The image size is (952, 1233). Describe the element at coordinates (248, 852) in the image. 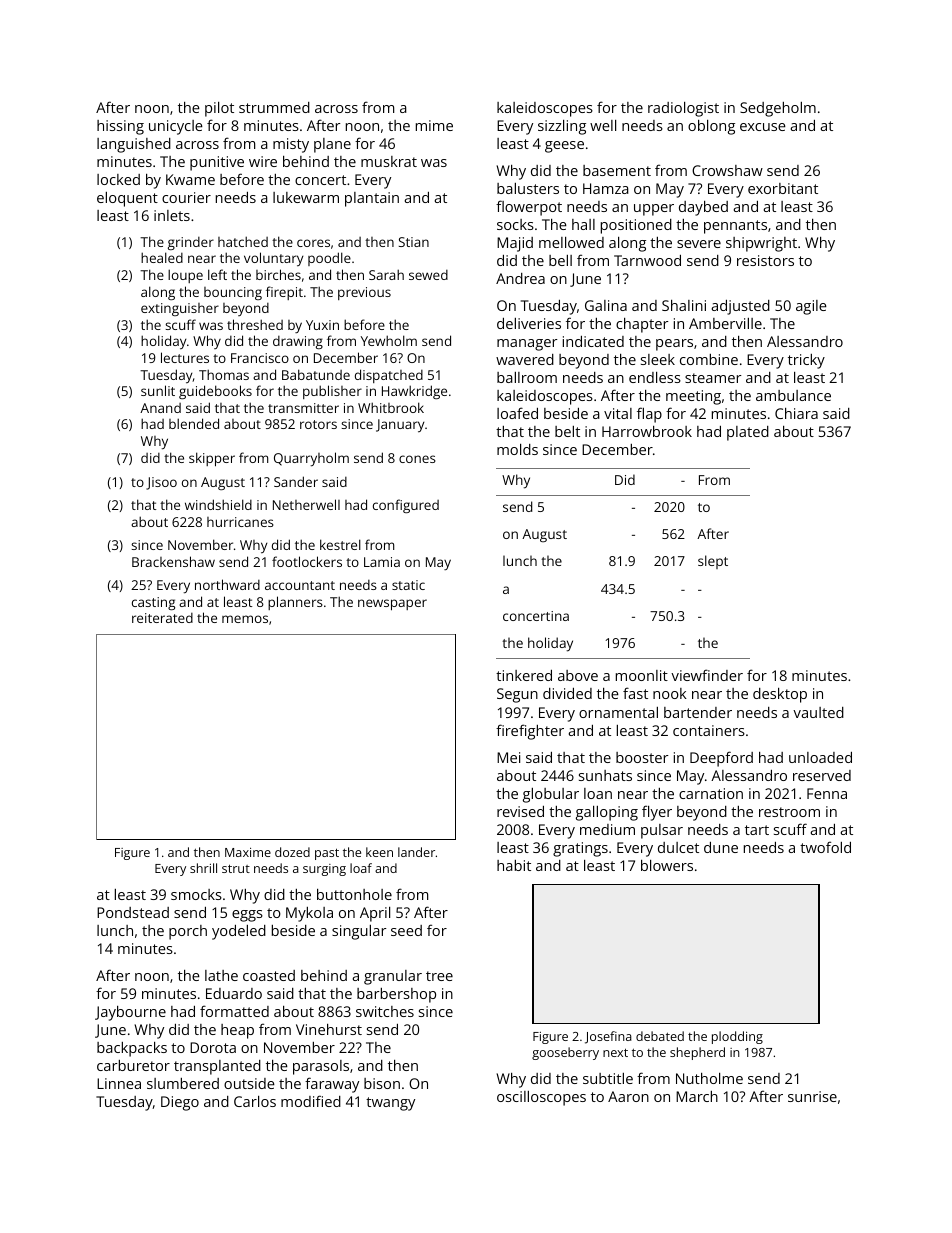

I see `Maxime` at that location.
